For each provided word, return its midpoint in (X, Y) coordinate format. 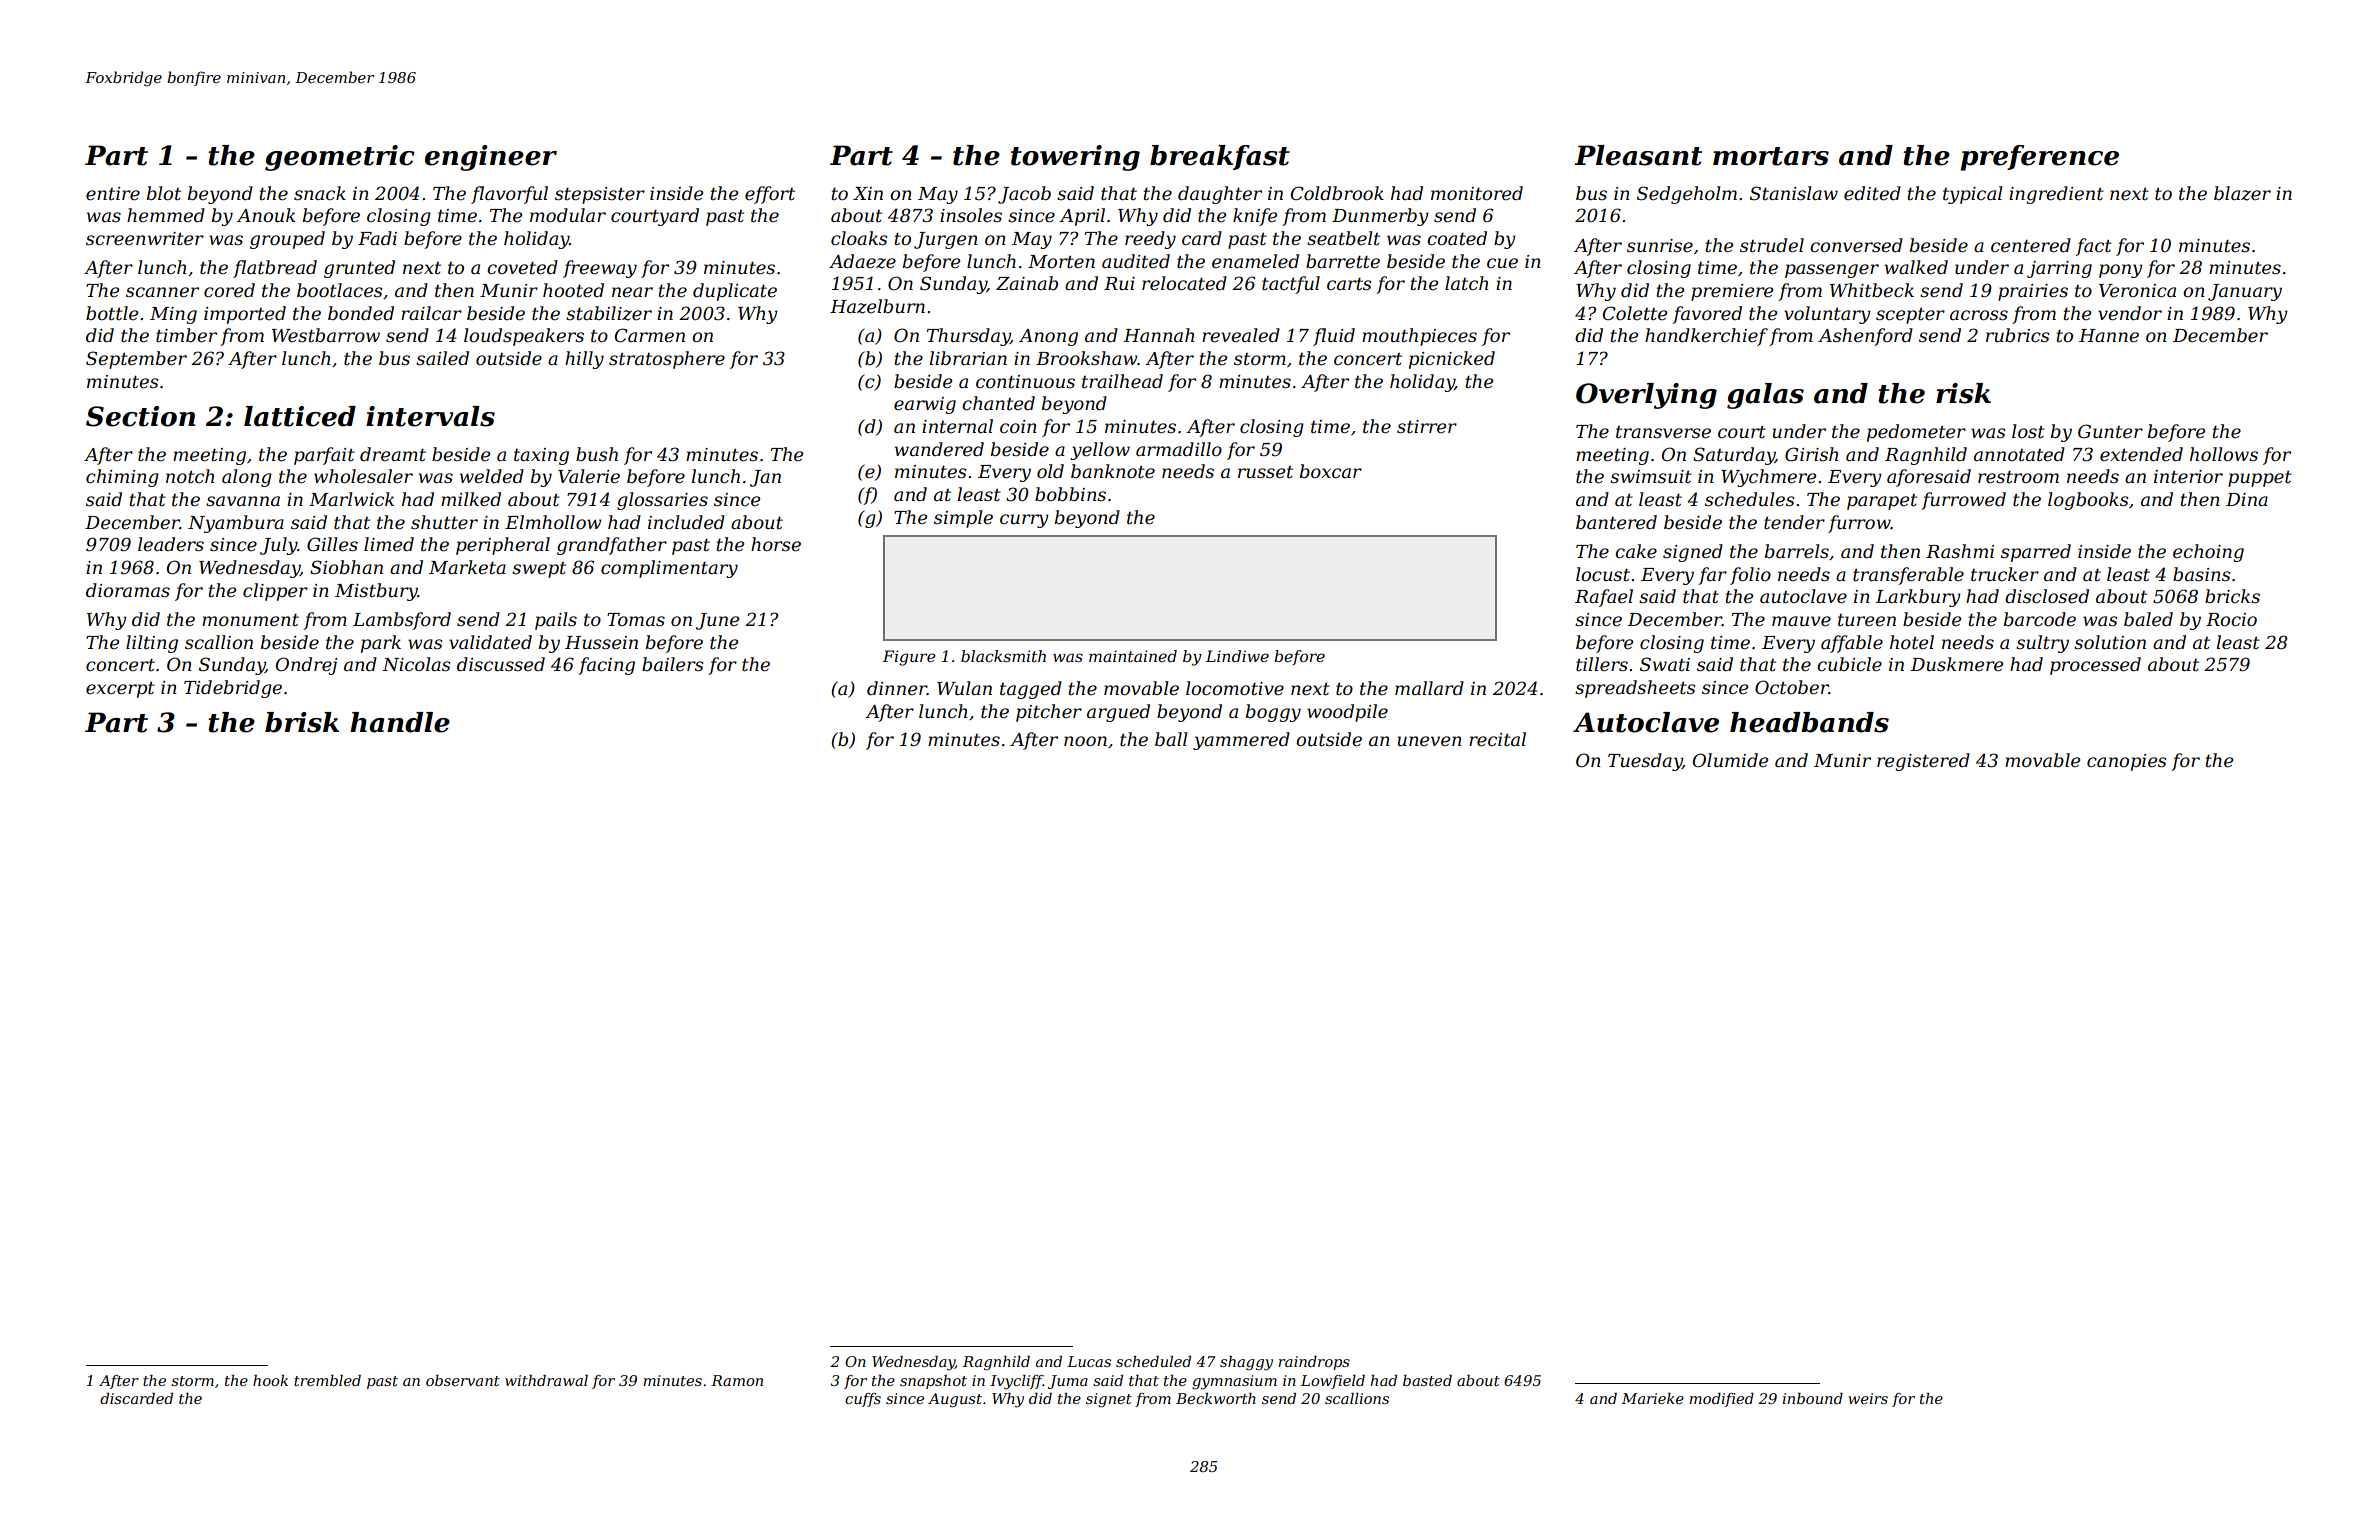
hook (270, 1380)
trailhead (1122, 381)
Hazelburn (877, 306)
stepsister (600, 195)
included (686, 522)
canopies (2127, 762)
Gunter (2110, 431)
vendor (2130, 313)
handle (400, 722)
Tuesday (1645, 762)
